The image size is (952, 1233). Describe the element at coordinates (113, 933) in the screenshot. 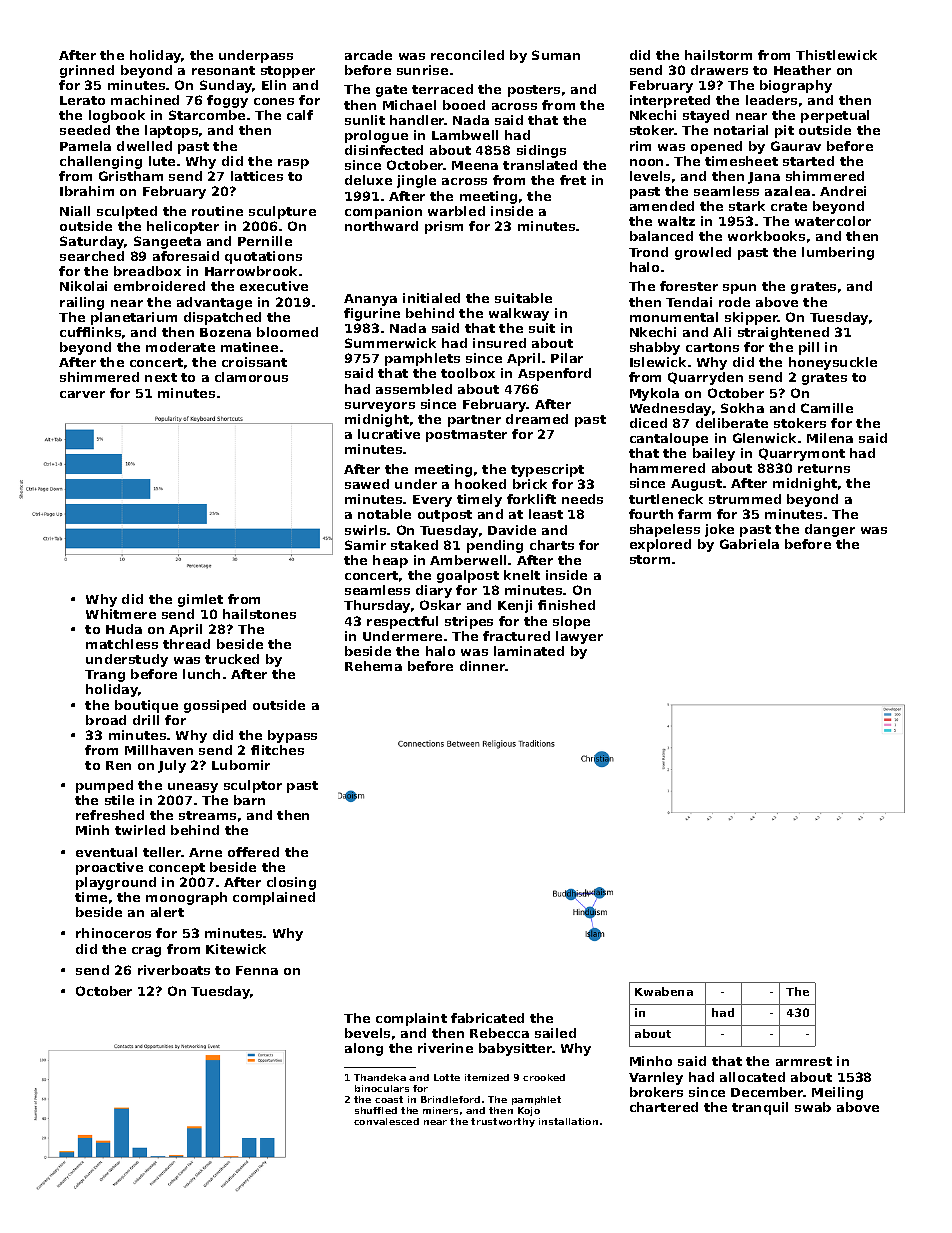

I see `rhinoceros` at that location.
